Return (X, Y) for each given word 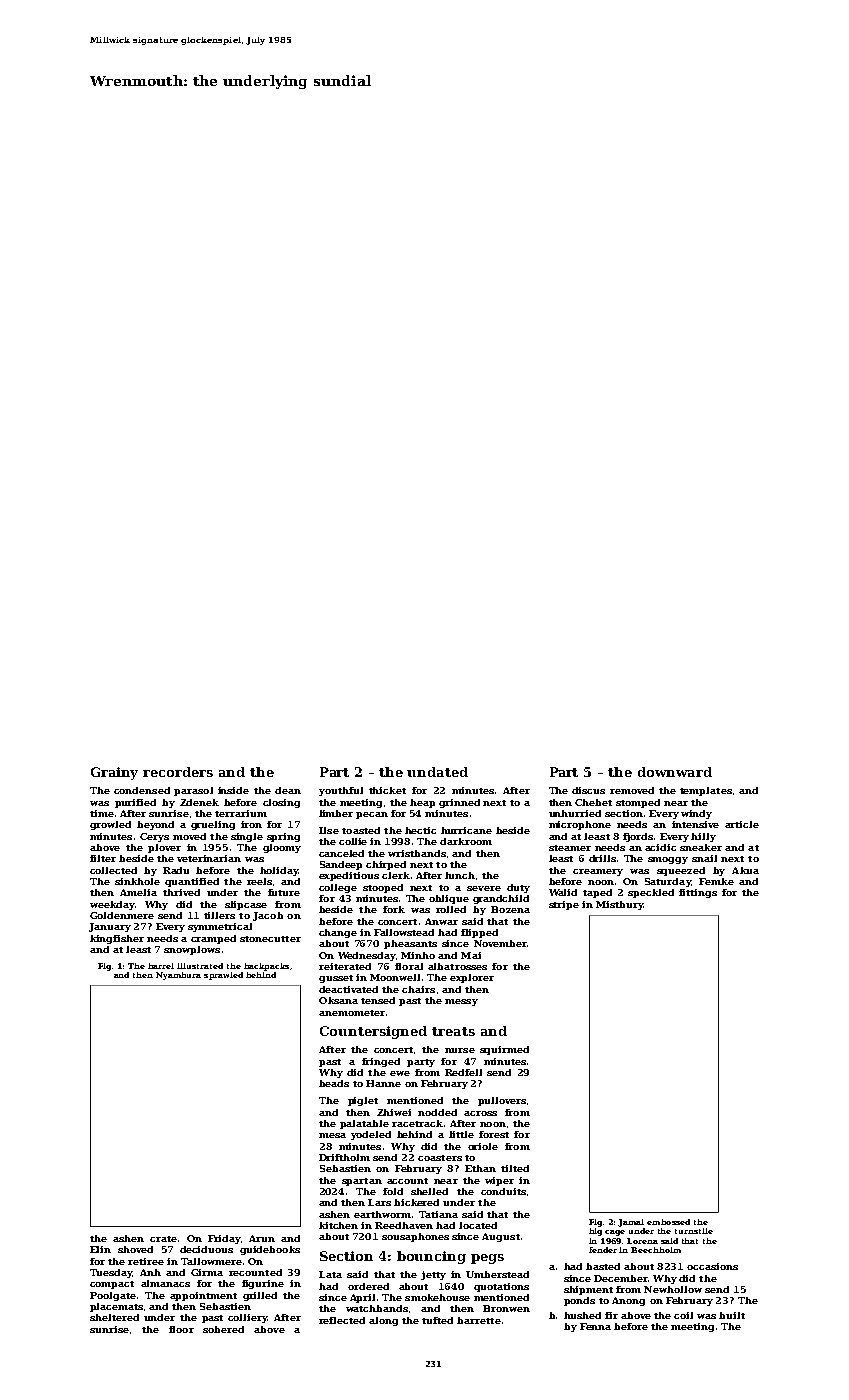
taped (597, 893)
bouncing (431, 1257)
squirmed (504, 1050)
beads (334, 1083)
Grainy (114, 773)
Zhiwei (394, 1112)
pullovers (502, 1101)
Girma (207, 1272)
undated (437, 772)
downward (675, 772)
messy (461, 1002)
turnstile (694, 1231)
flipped (479, 933)
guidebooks (270, 1250)
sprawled (223, 976)
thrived (181, 892)
